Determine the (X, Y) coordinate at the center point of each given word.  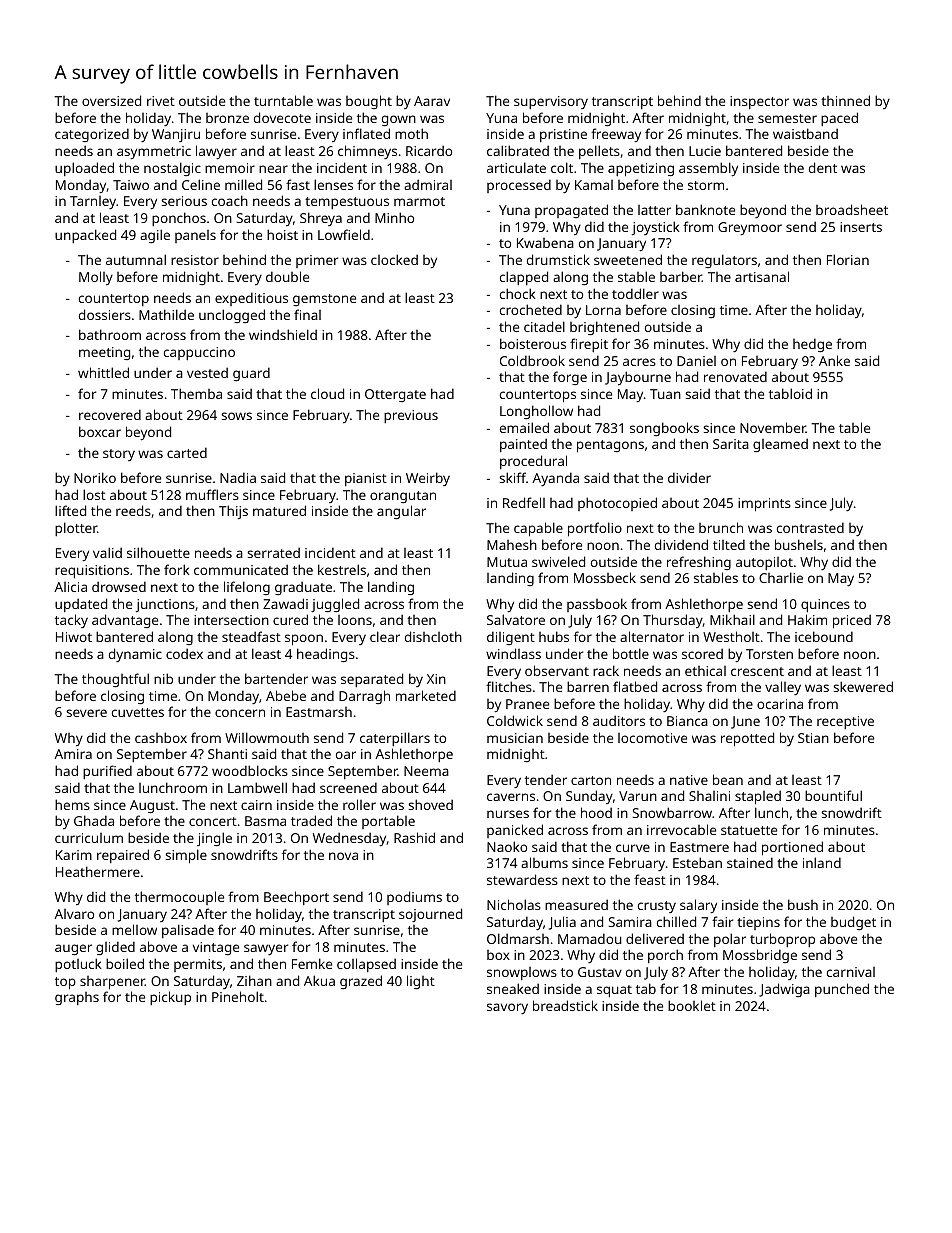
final (307, 314)
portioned (792, 848)
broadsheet (852, 209)
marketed (426, 695)
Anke (834, 360)
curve (633, 848)
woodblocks (250, 770)
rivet (161, 101)
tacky (71, 621)
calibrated (518, 150)
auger (73, 949)
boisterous (533, 343)
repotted (747, 739)
